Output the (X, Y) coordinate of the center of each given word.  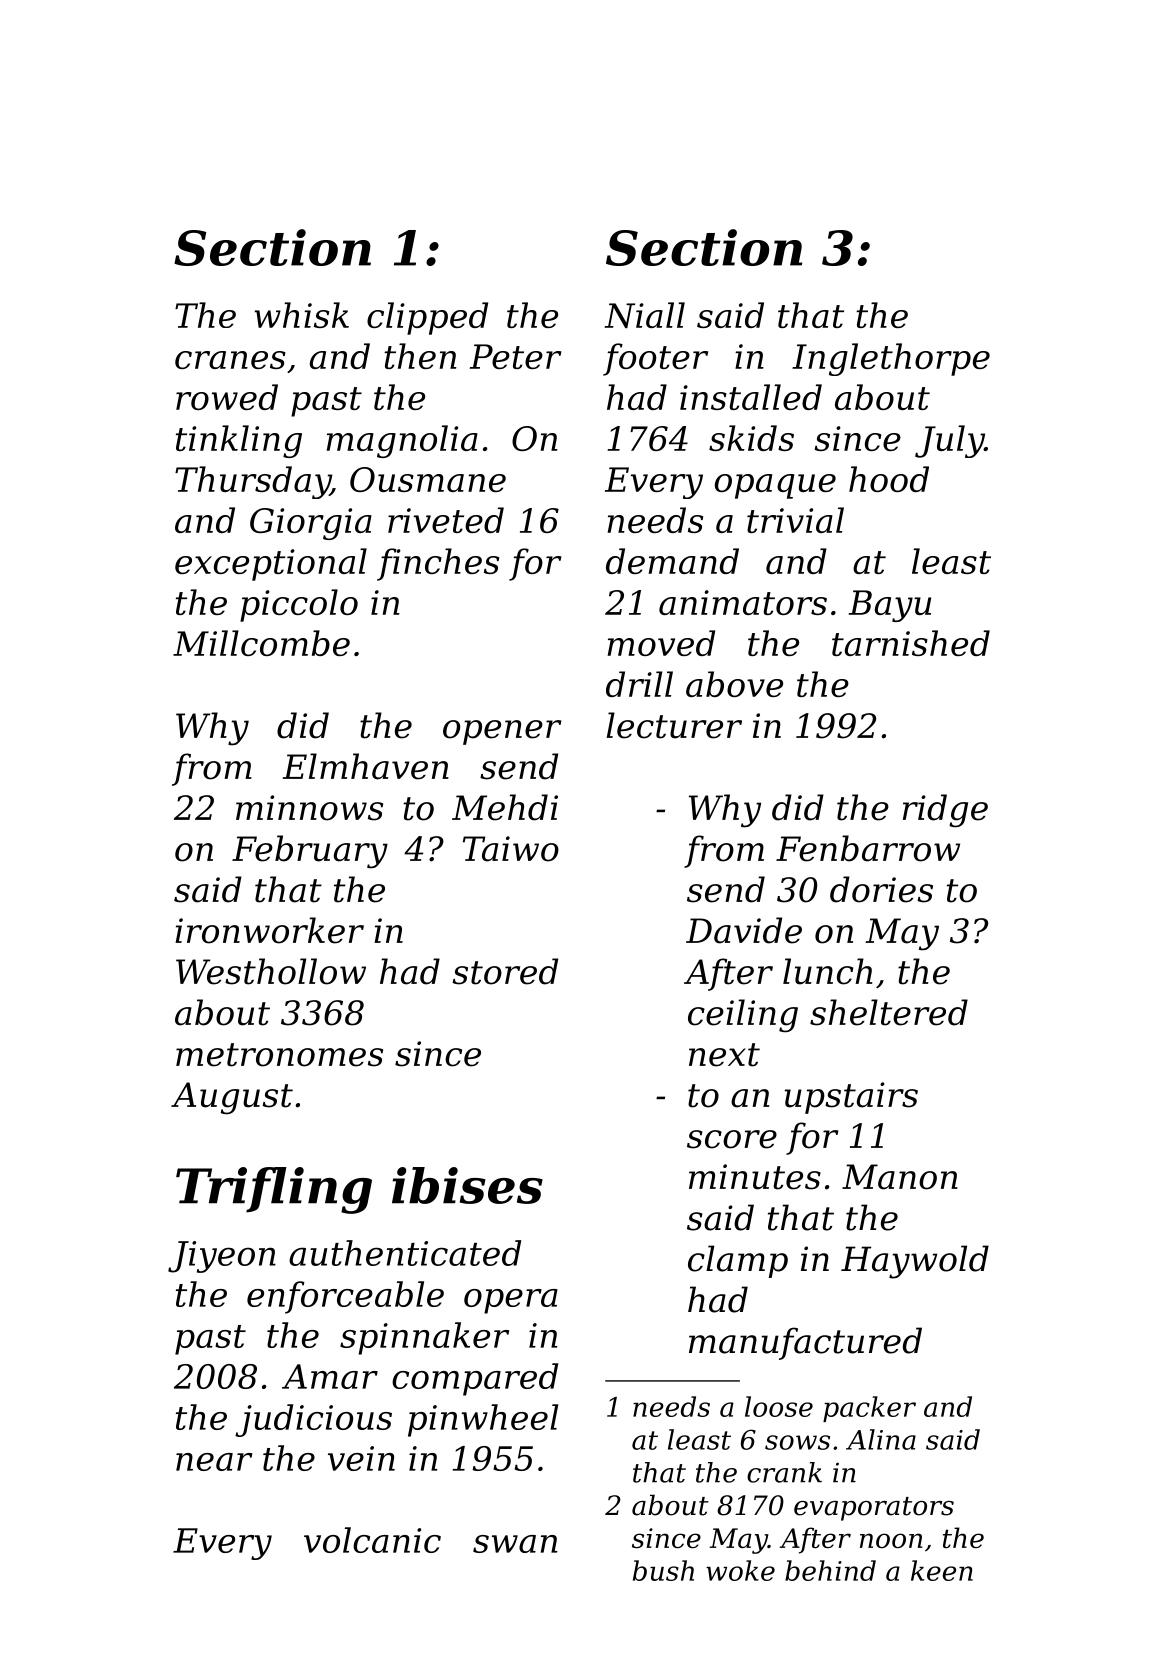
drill (639, 684)
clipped (427, 318)
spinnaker (424, 1338)
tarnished (911, 643)
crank (784, 1472)
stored (505, 971)
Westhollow (271, 971)
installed (751, 397)
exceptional (271, 564)
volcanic (372, 1540)
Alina (881, 1439)
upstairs (851, 1098)
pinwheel (483, 1420)
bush (663, 1570)
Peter (515, 356)
